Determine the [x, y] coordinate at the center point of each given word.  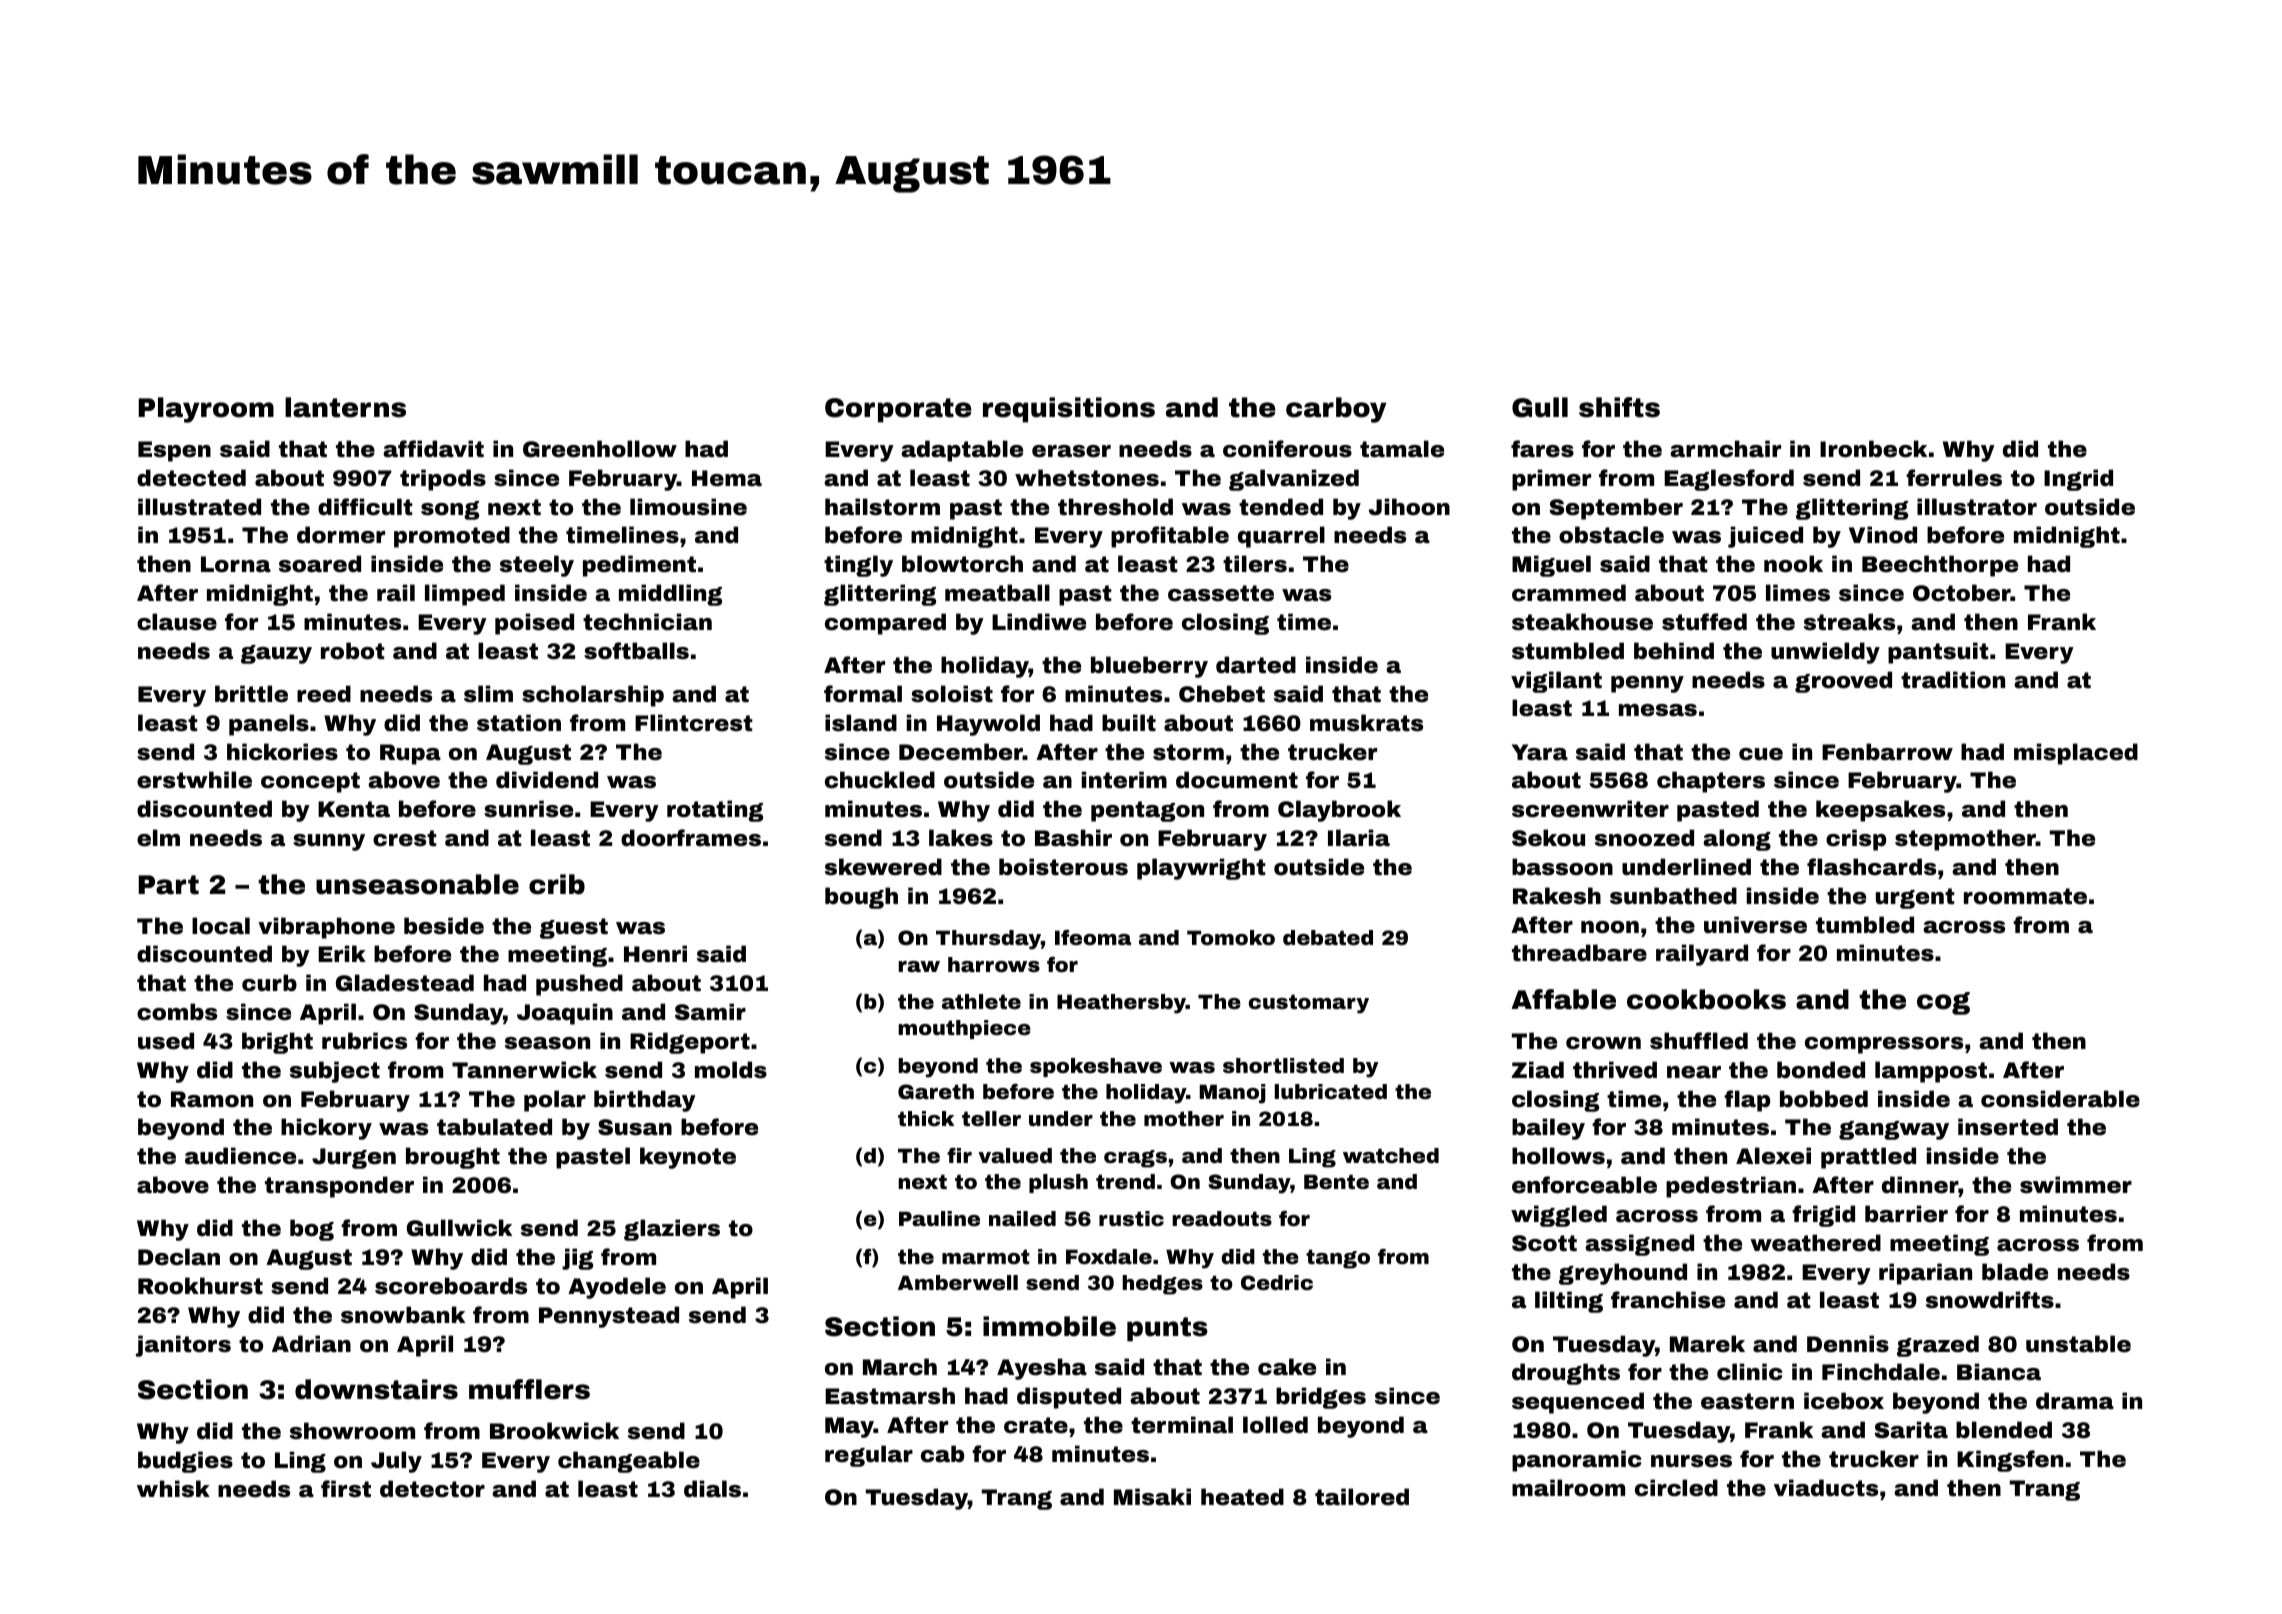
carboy [1336, 410]
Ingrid [2078, 480]
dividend [547, 780]
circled [1676, 1488]
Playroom [206, 410]
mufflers [529, 1389]
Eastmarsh [890, 1396]
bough [861, 898]
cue [1761, 754]
